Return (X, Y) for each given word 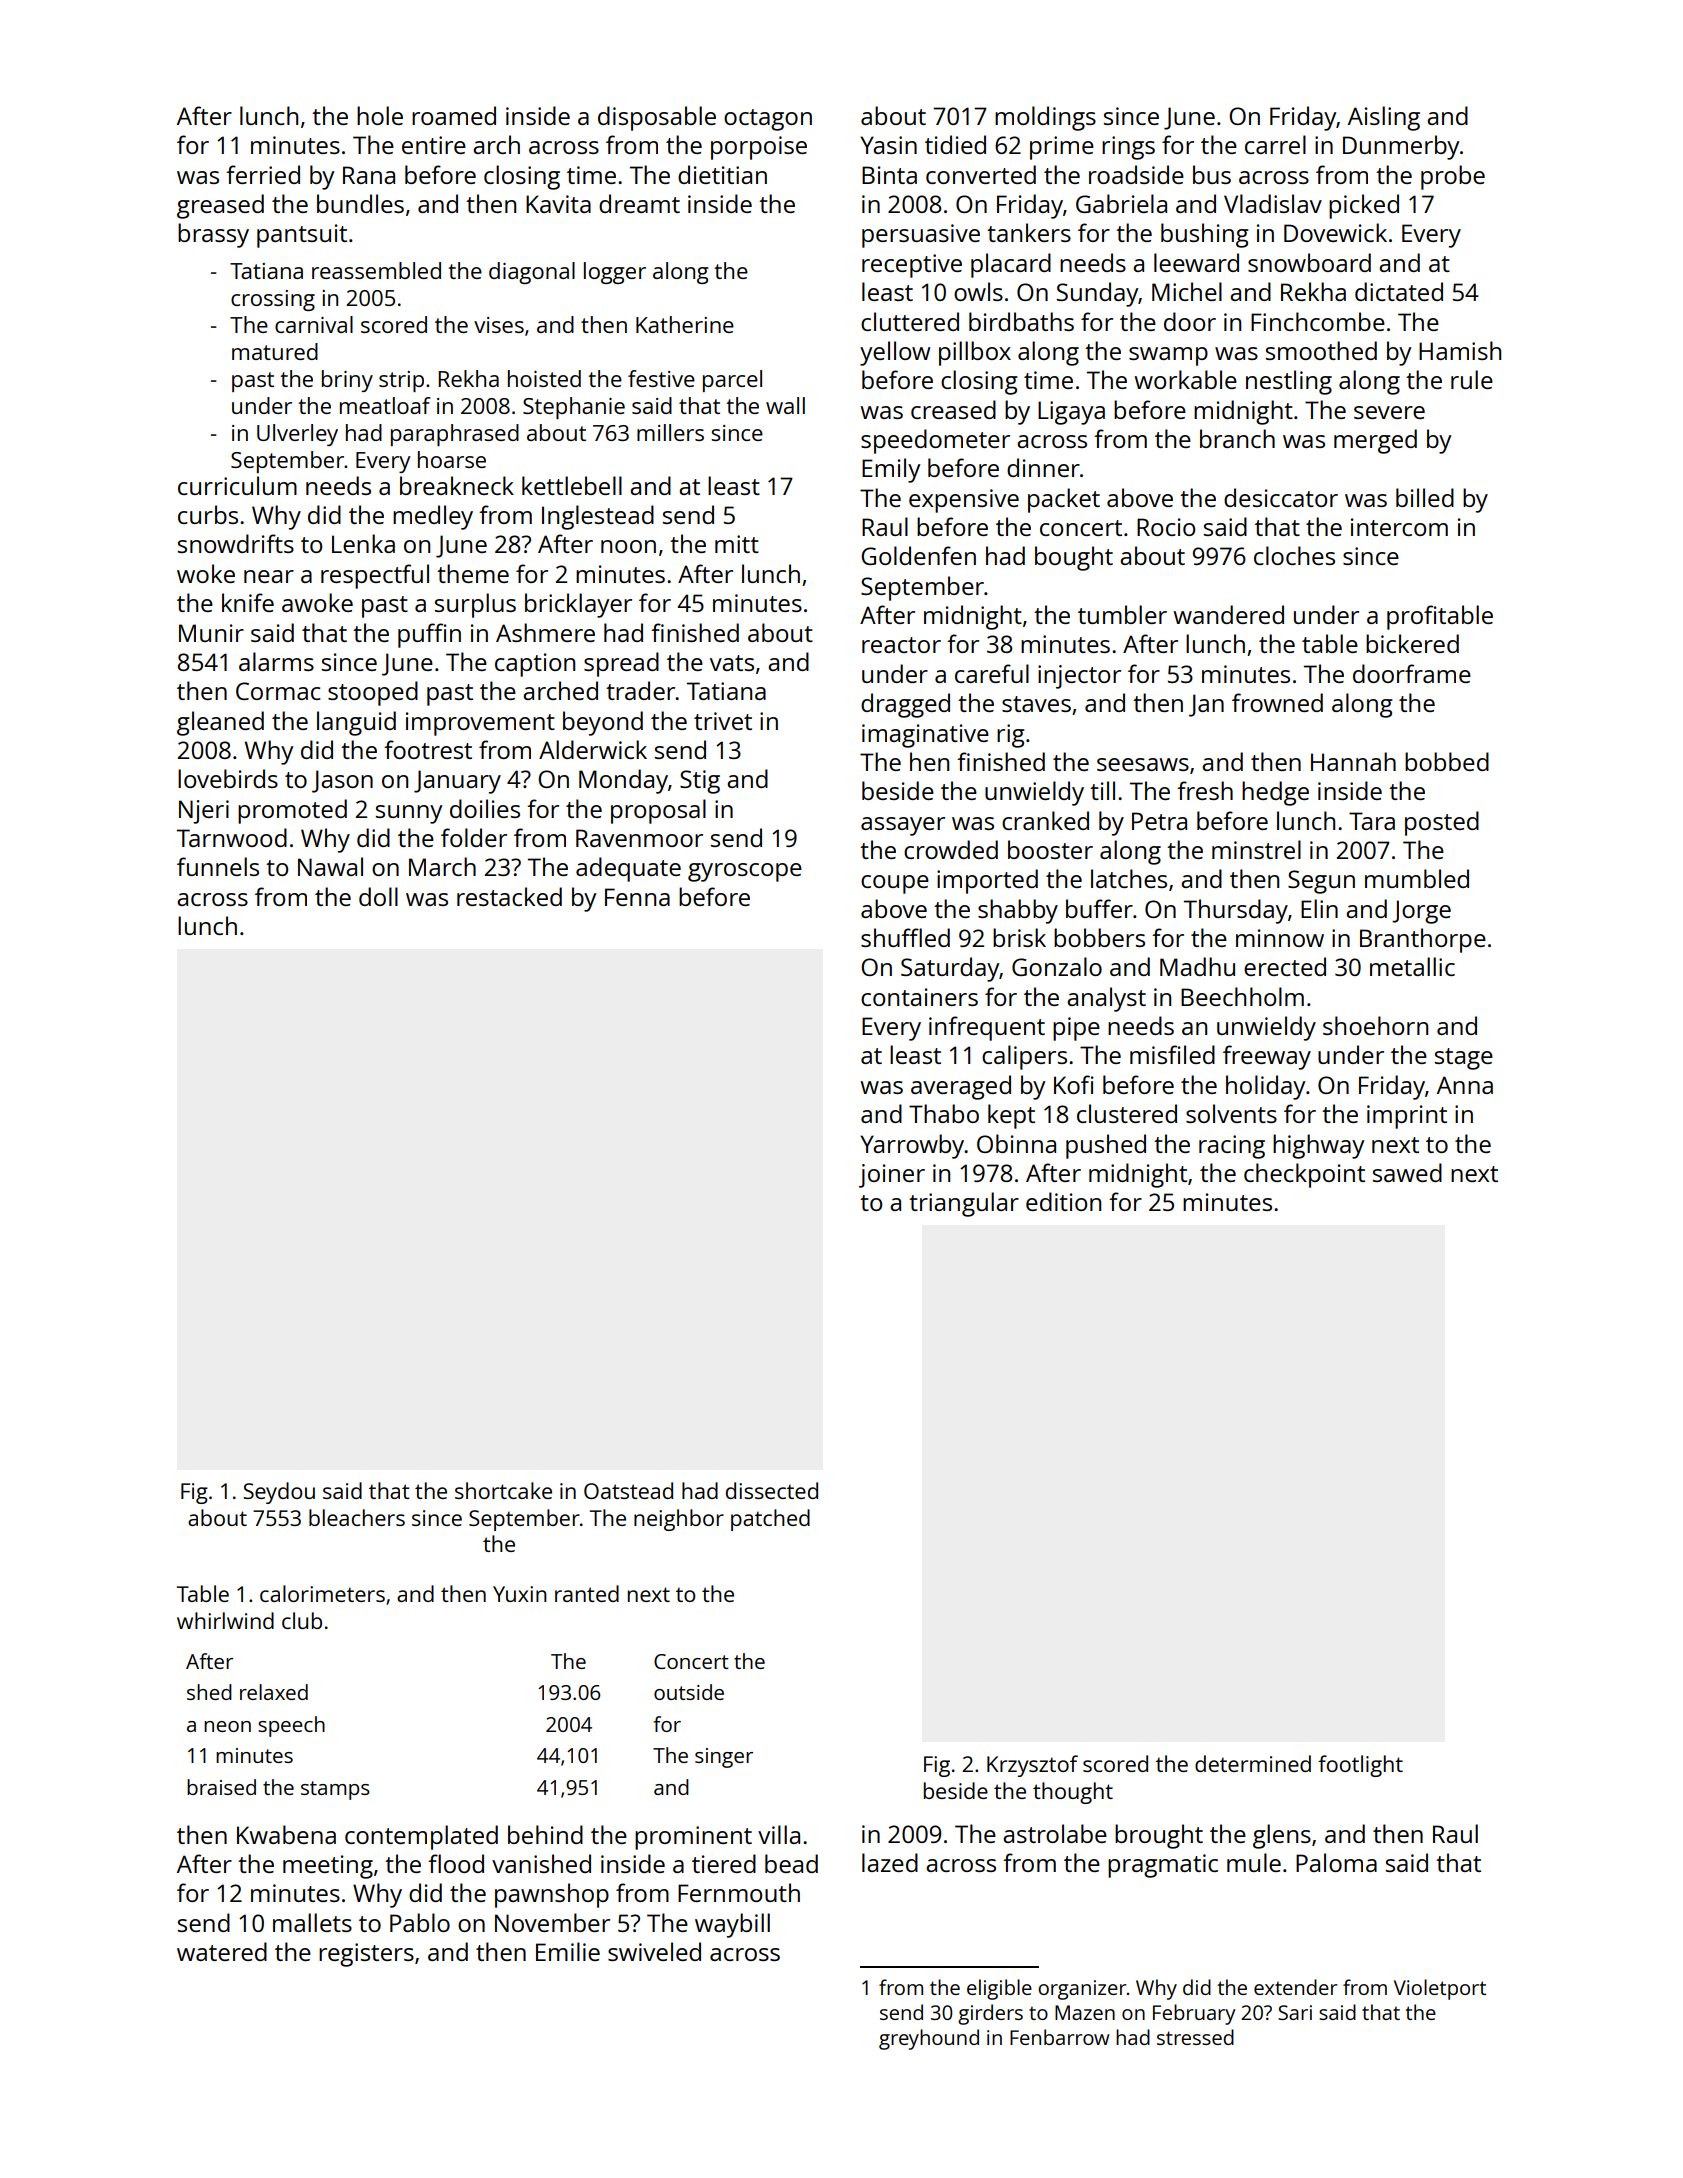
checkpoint (1304, 1175)
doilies (485, 808)
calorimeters (322, 1593)
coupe (895, 884)
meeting (328, 1867)
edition (1063, 1201)
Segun (1321, 882)
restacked (509, 896)
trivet (723, 721)
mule (1254, 1862)
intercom (1399, 527)
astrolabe (1055, 1833)
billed (1425, 497)
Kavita (558, 204)
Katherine (685, 324)
